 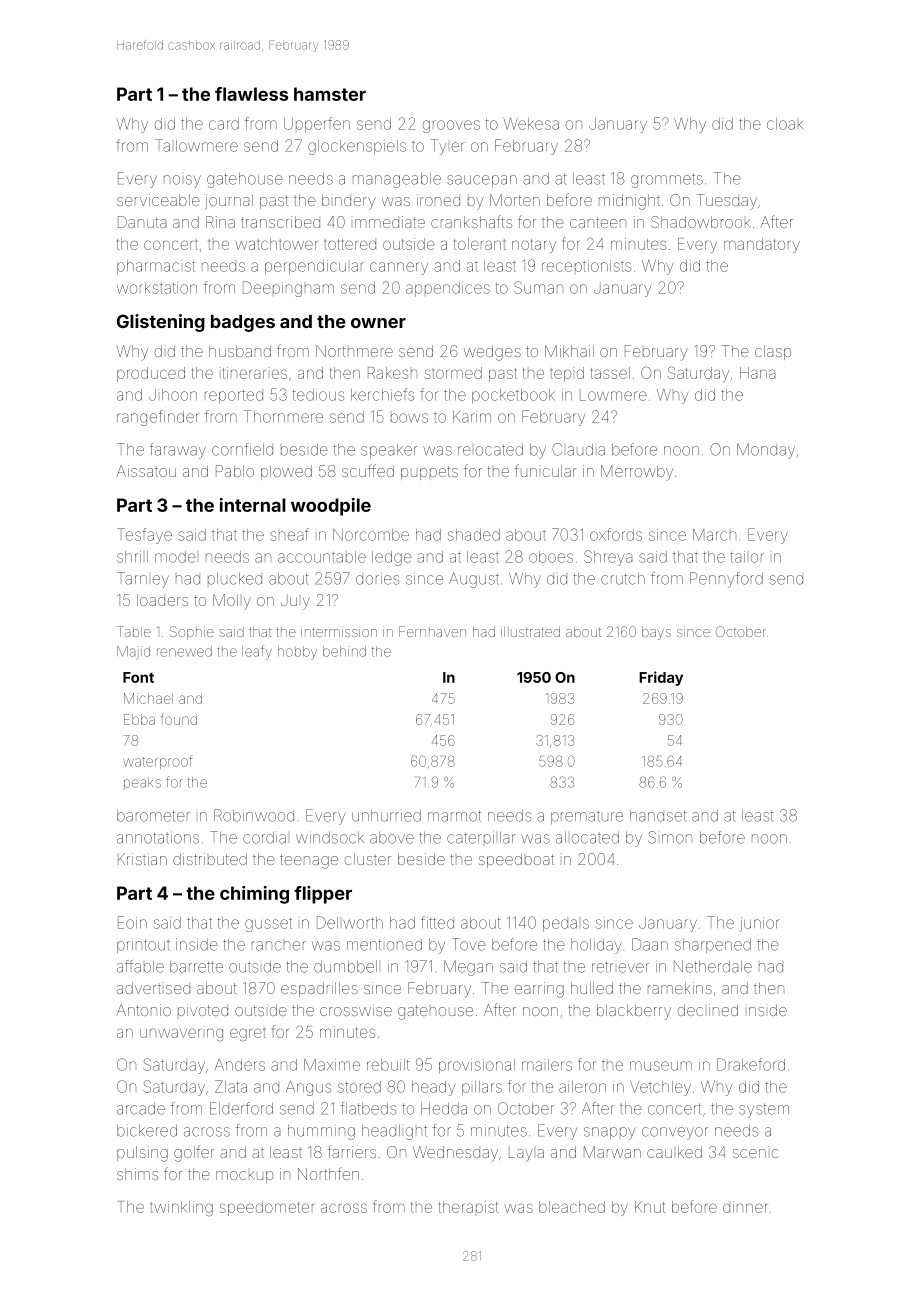 What do you see at coordinates (267, 1208) in the screenshot?
I see `speedometer` at bounding box center [267, 1208].
